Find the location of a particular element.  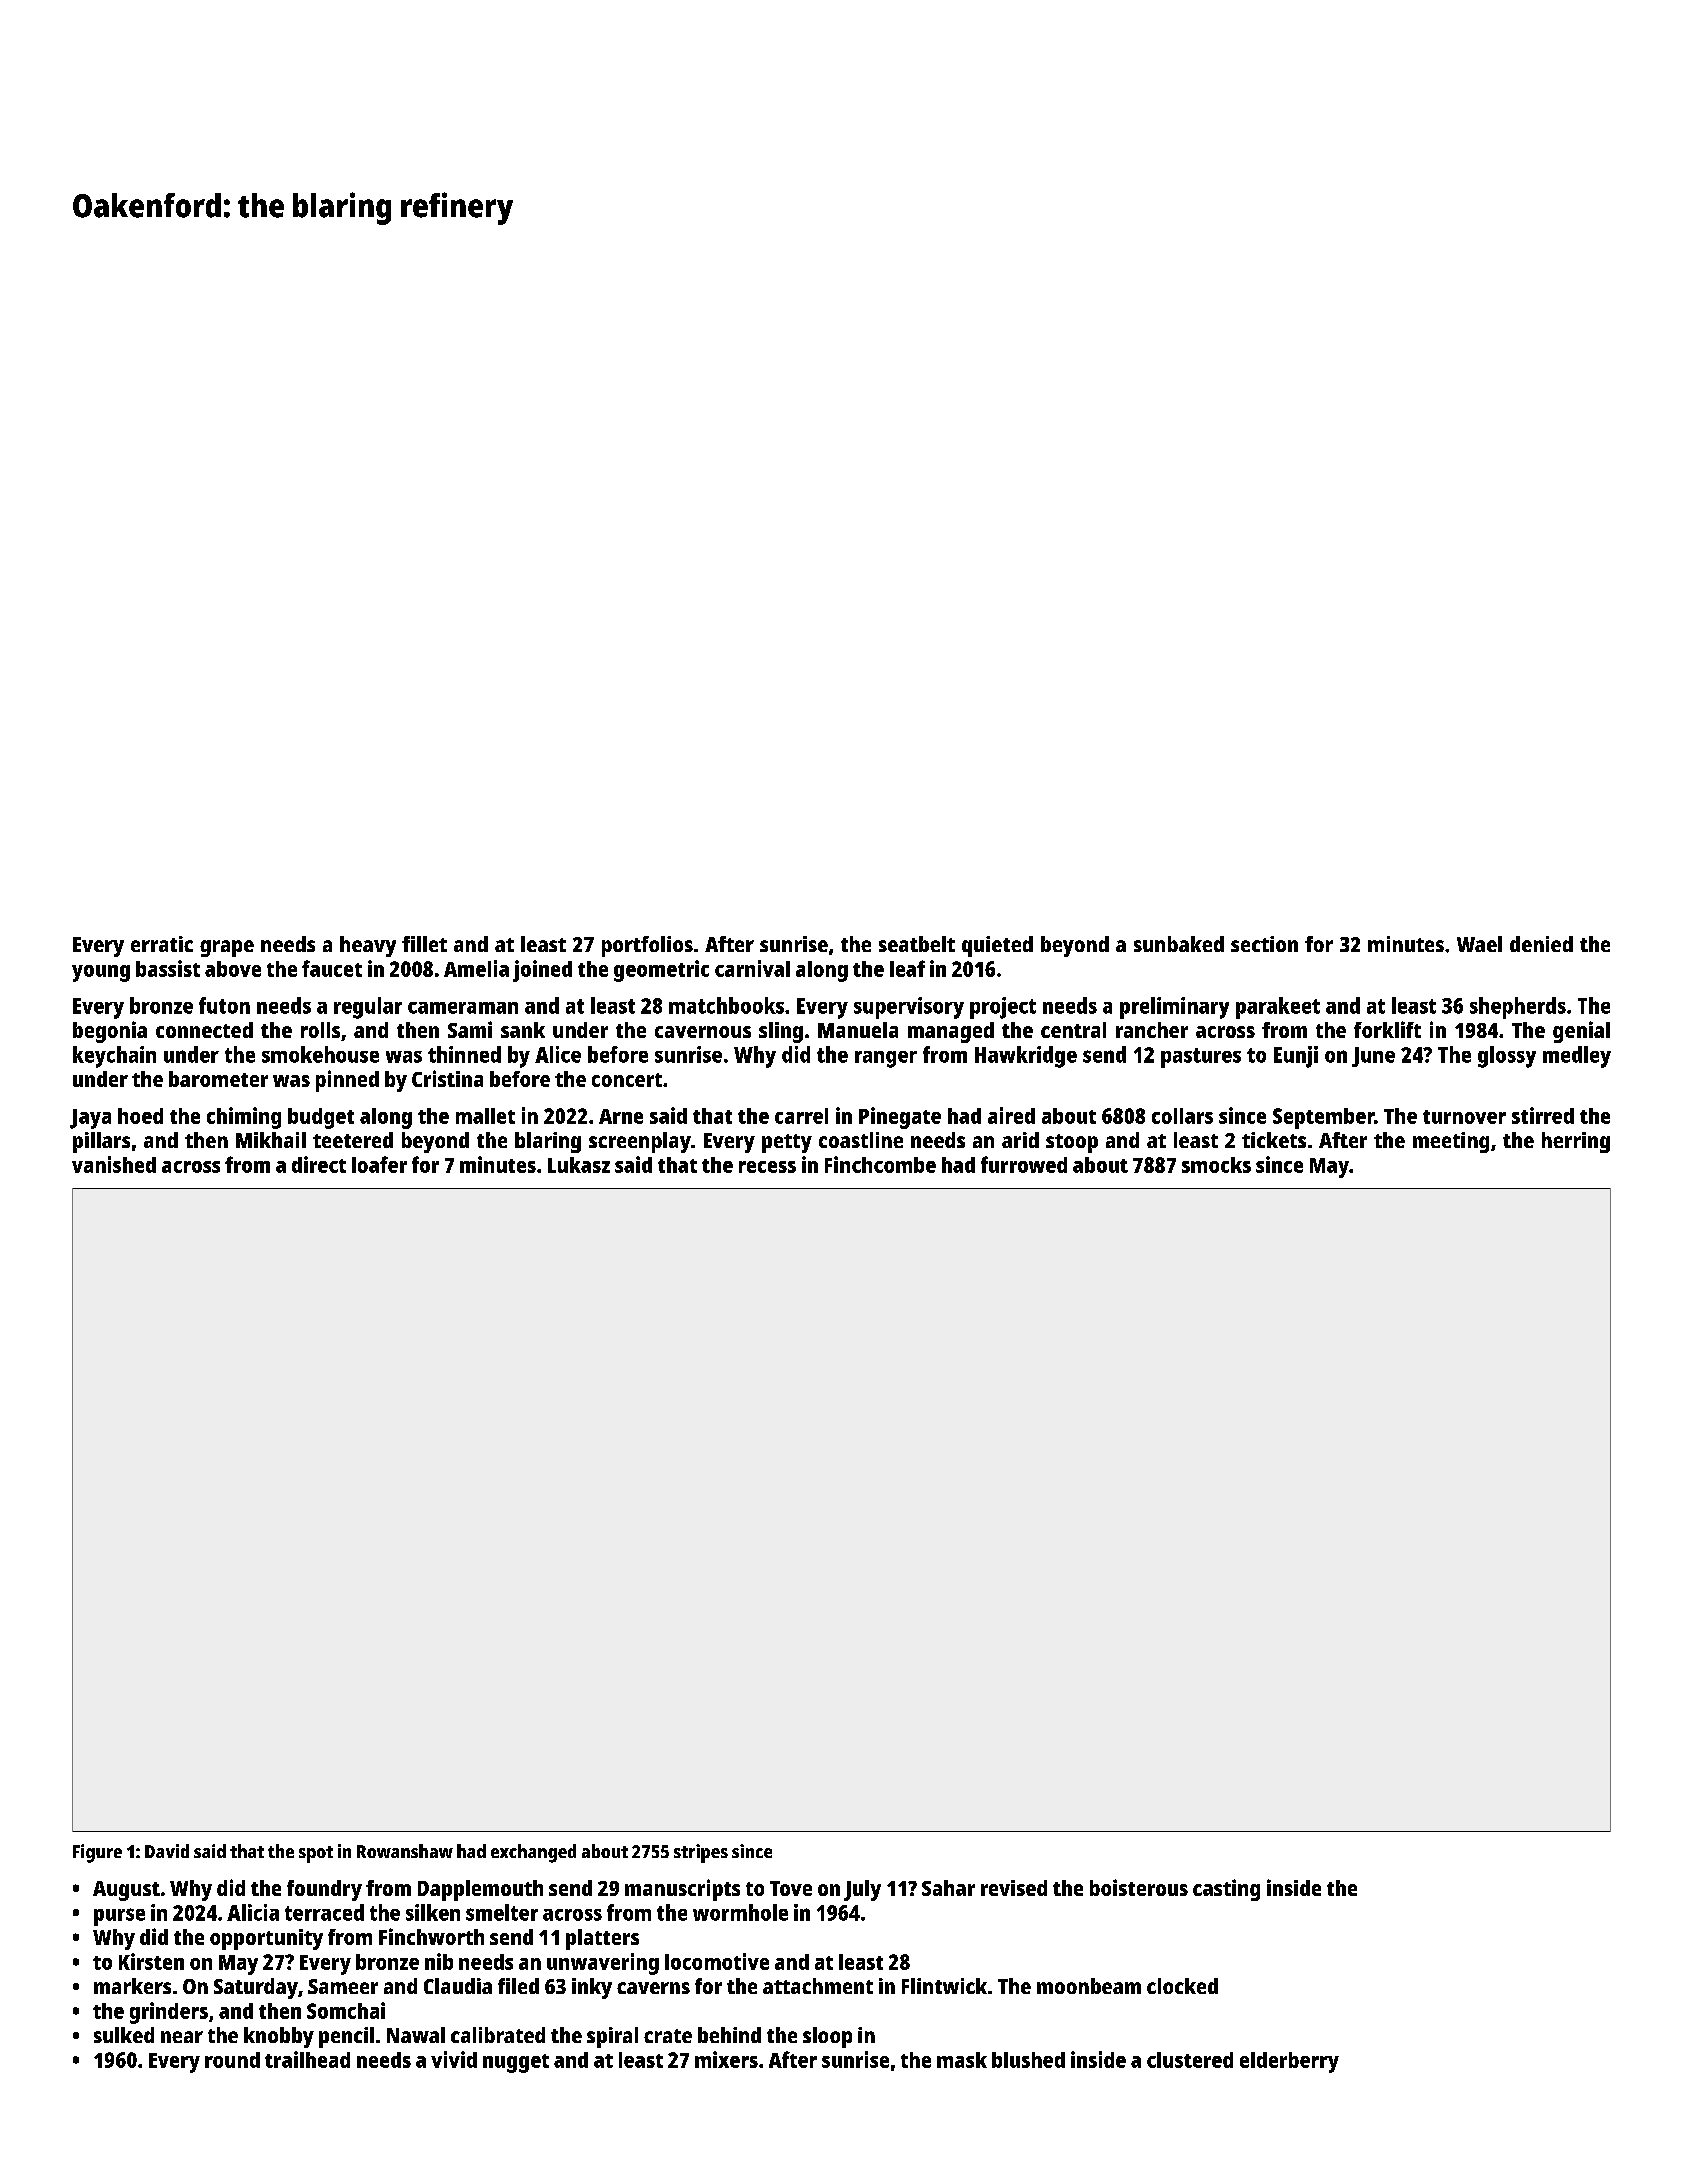

stripes is located at coordinates (701, 1853).
